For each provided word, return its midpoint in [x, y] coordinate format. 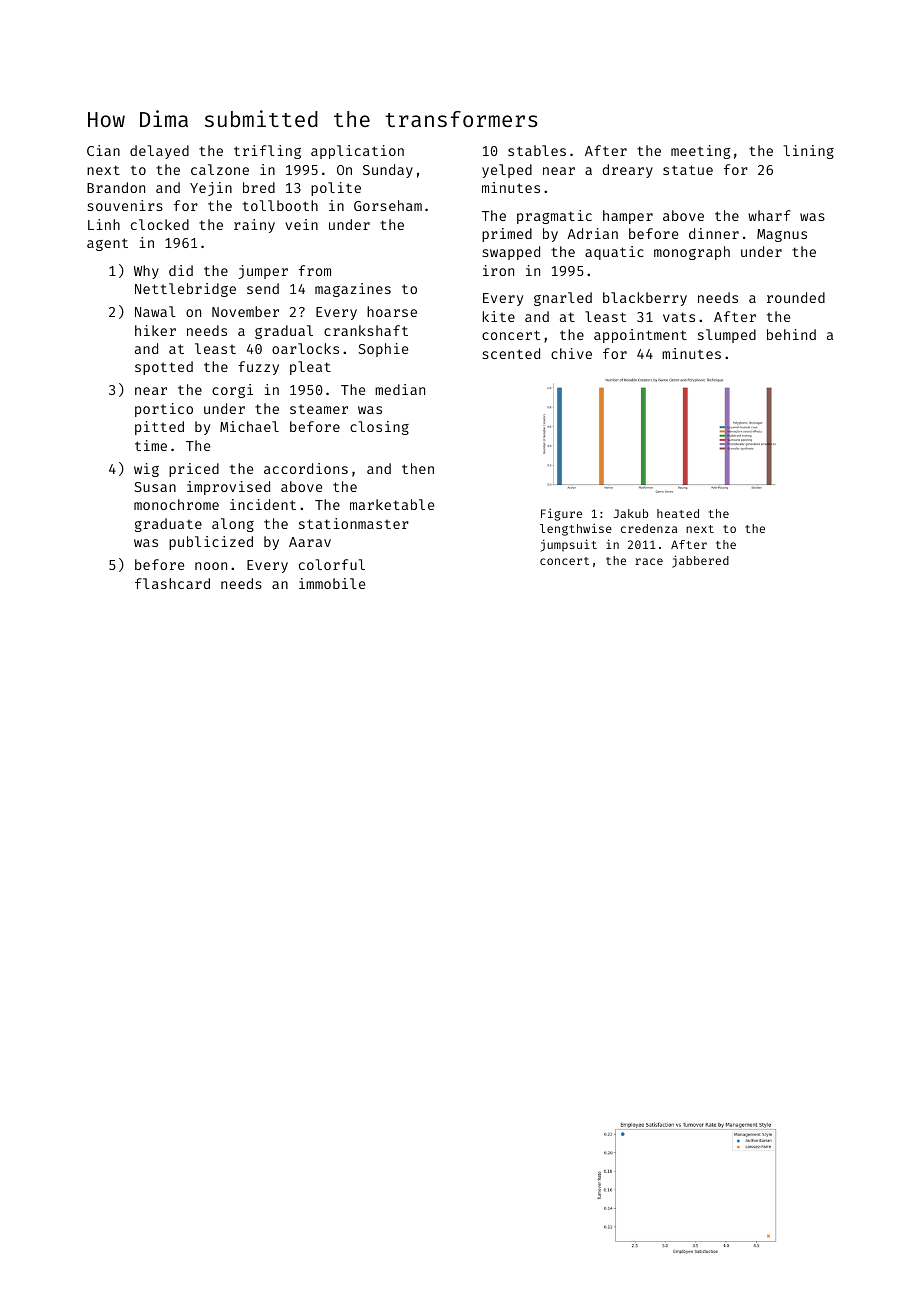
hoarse [392, 311]
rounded [796, 297]
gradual [284, 332]
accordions [306, 468]
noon [211, 566]
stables [537, 150]
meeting [701, 152]
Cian [103, 150]
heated [678, 513]
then [418, 468]
